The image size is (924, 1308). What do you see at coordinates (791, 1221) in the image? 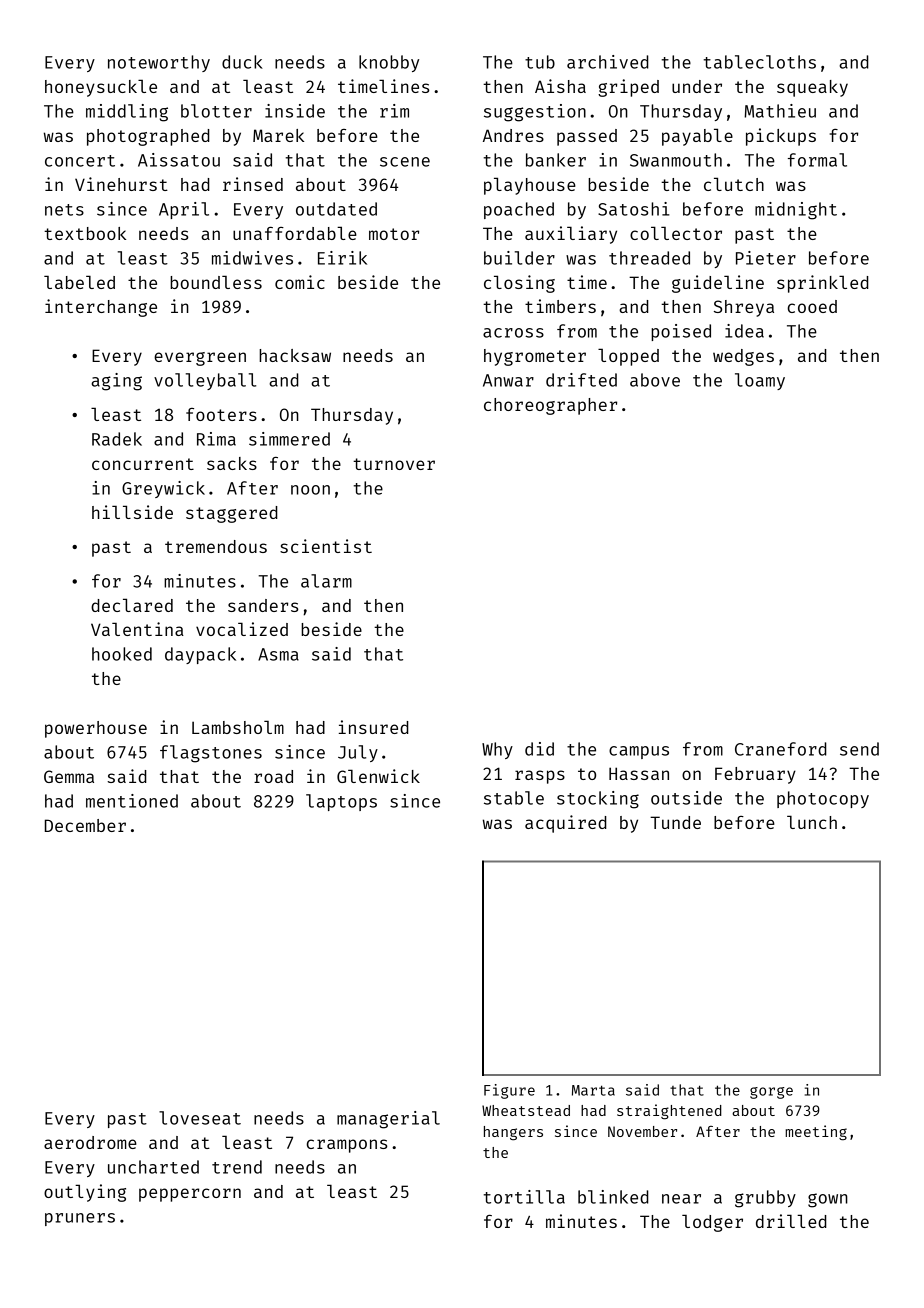
I see `drilled` at bounding box center [791, 1221].
